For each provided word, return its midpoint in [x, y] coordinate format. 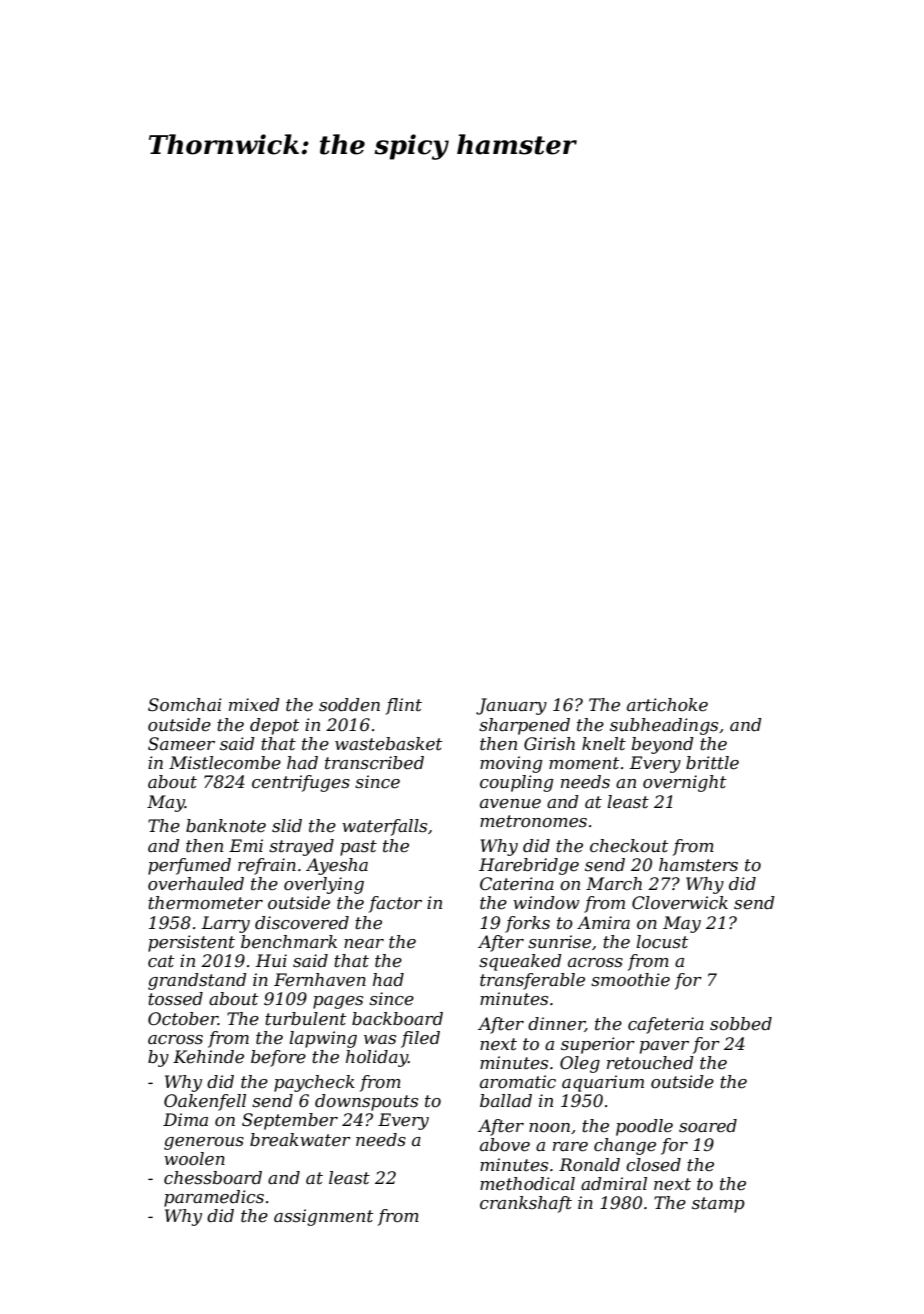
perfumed [189, 866]
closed [653, 1165]
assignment [323, 1217]
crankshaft [526, 1204]
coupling [516, 783]
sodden [349, 705]
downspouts [366, 1102]
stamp [718, 1205]
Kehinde [208, 1057]
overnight [684, 783]
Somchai [185, 705]
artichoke [667, 705]
